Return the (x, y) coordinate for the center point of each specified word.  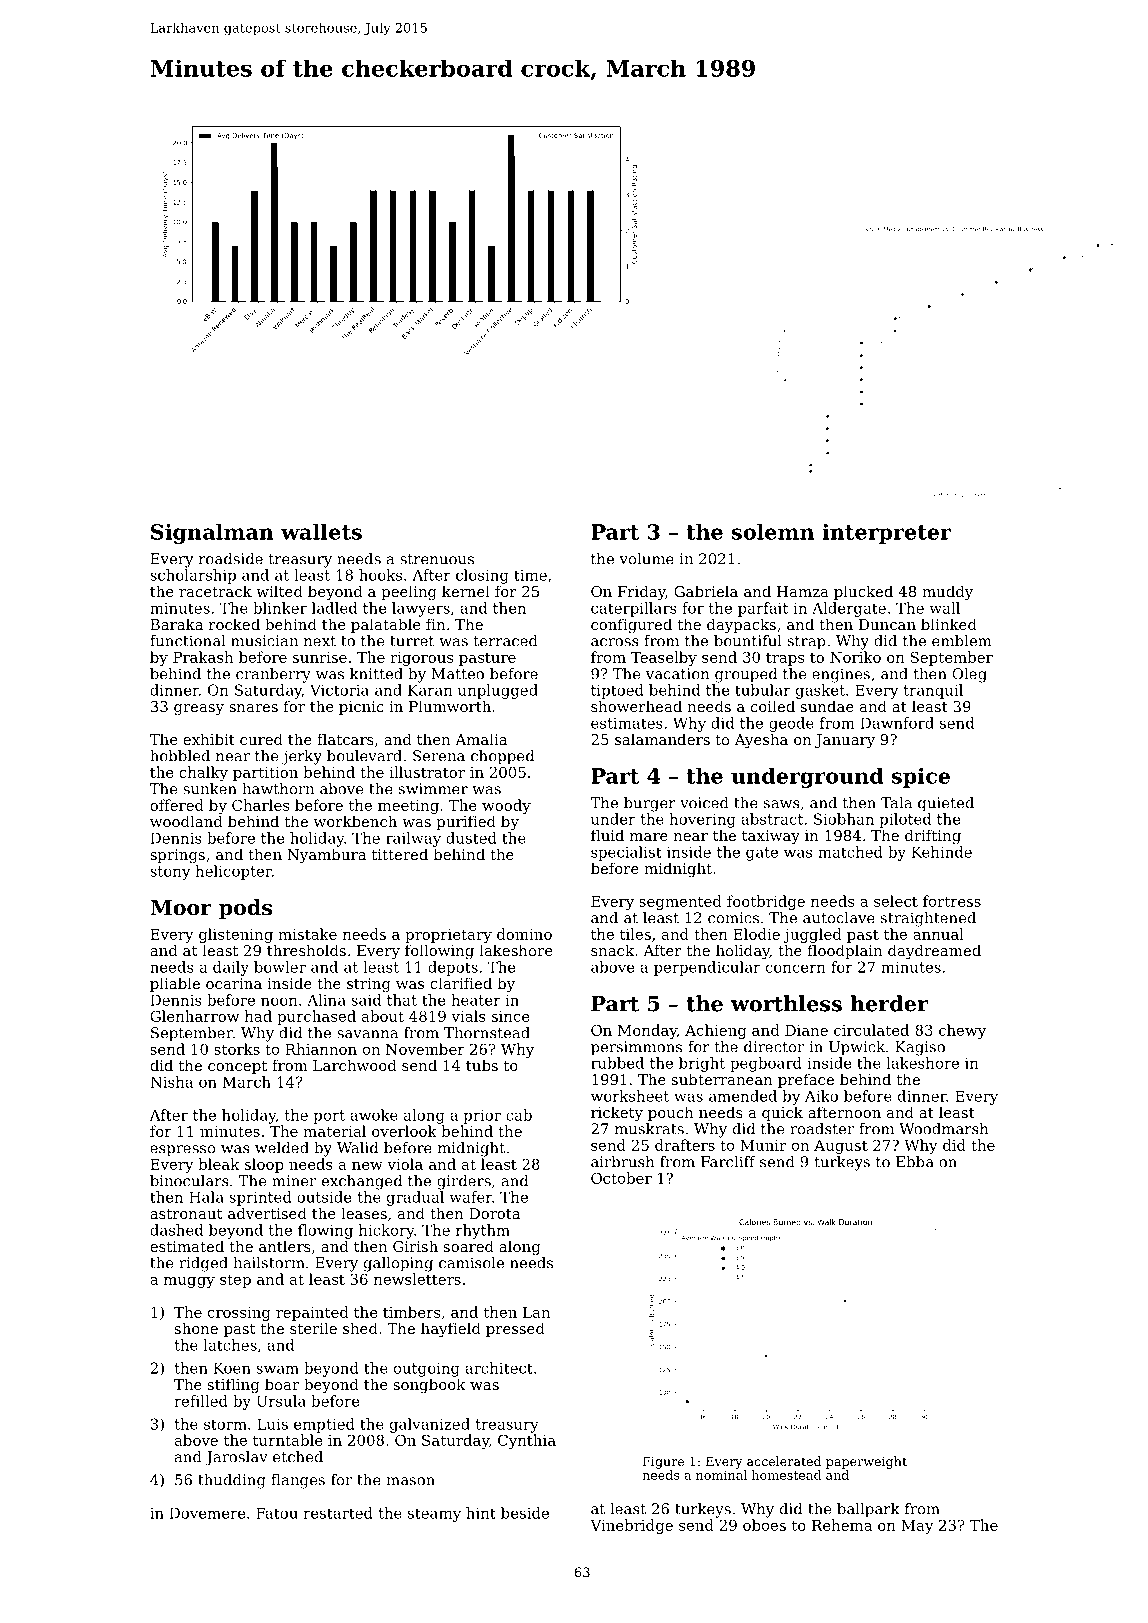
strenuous (437, 559)
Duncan (887, 624)
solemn (773, 532)
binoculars (189, 1181)
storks (237, 1049)
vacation (677, 674)
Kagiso (920, 1048)
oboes (764, 1525)
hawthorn (278, 789)
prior (482, 1116)
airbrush (622, 1162)
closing (482, 576)
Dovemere (207, 1513)
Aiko (821, 1096)
